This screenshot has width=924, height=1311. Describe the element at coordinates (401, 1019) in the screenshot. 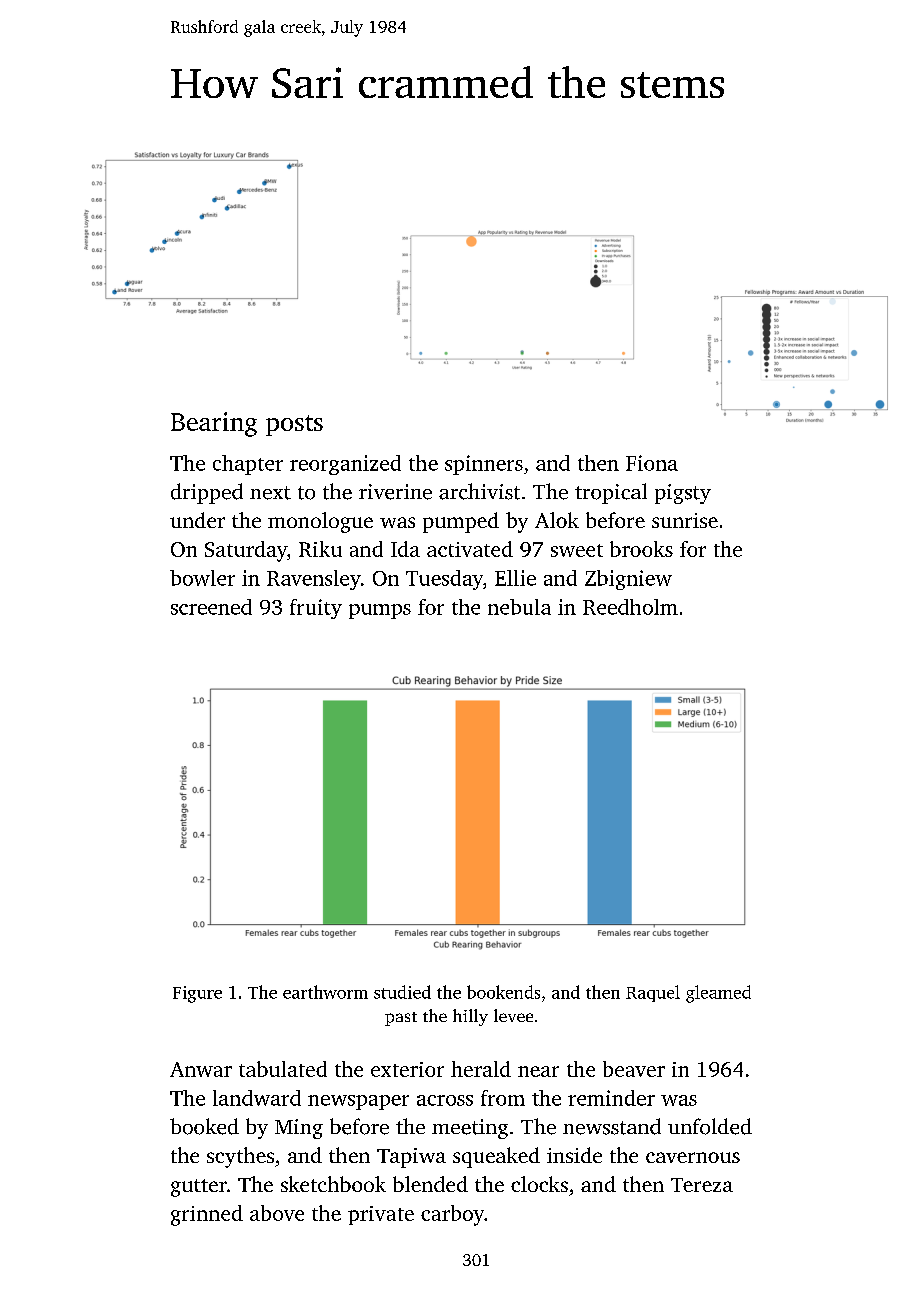

I see `past` at that location.
